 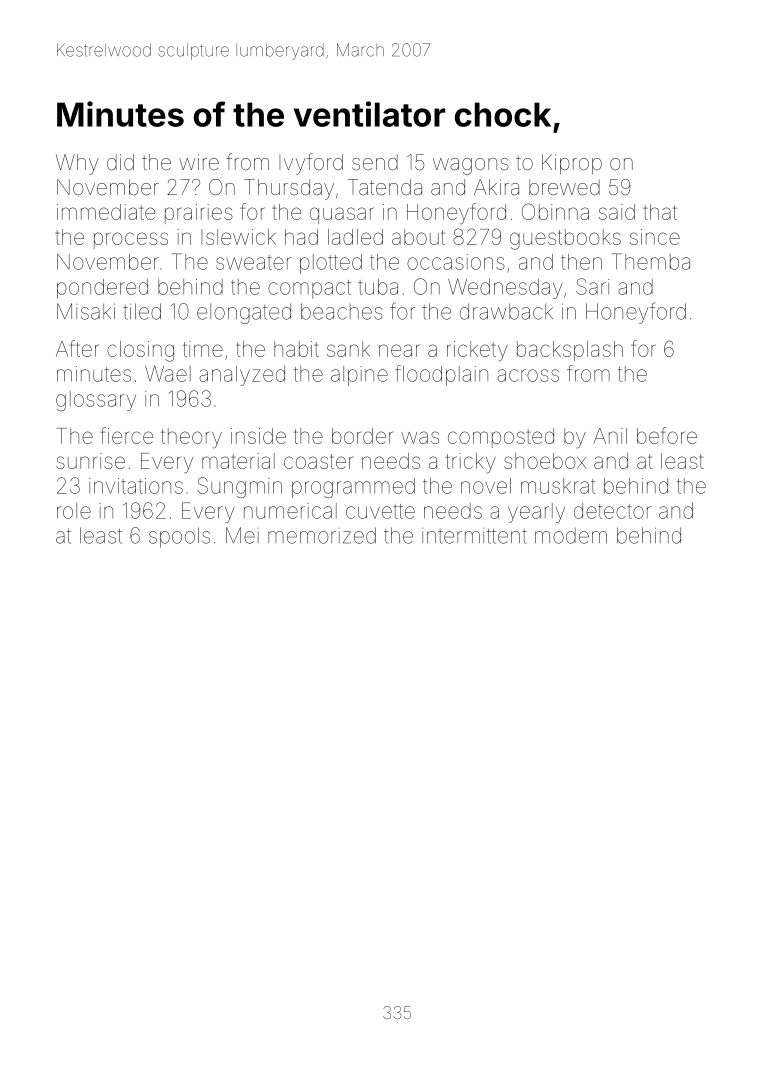 What do you see at coordinates (90, 461) in the document?
I see `sunrise` at bounding box center [90, 461].
